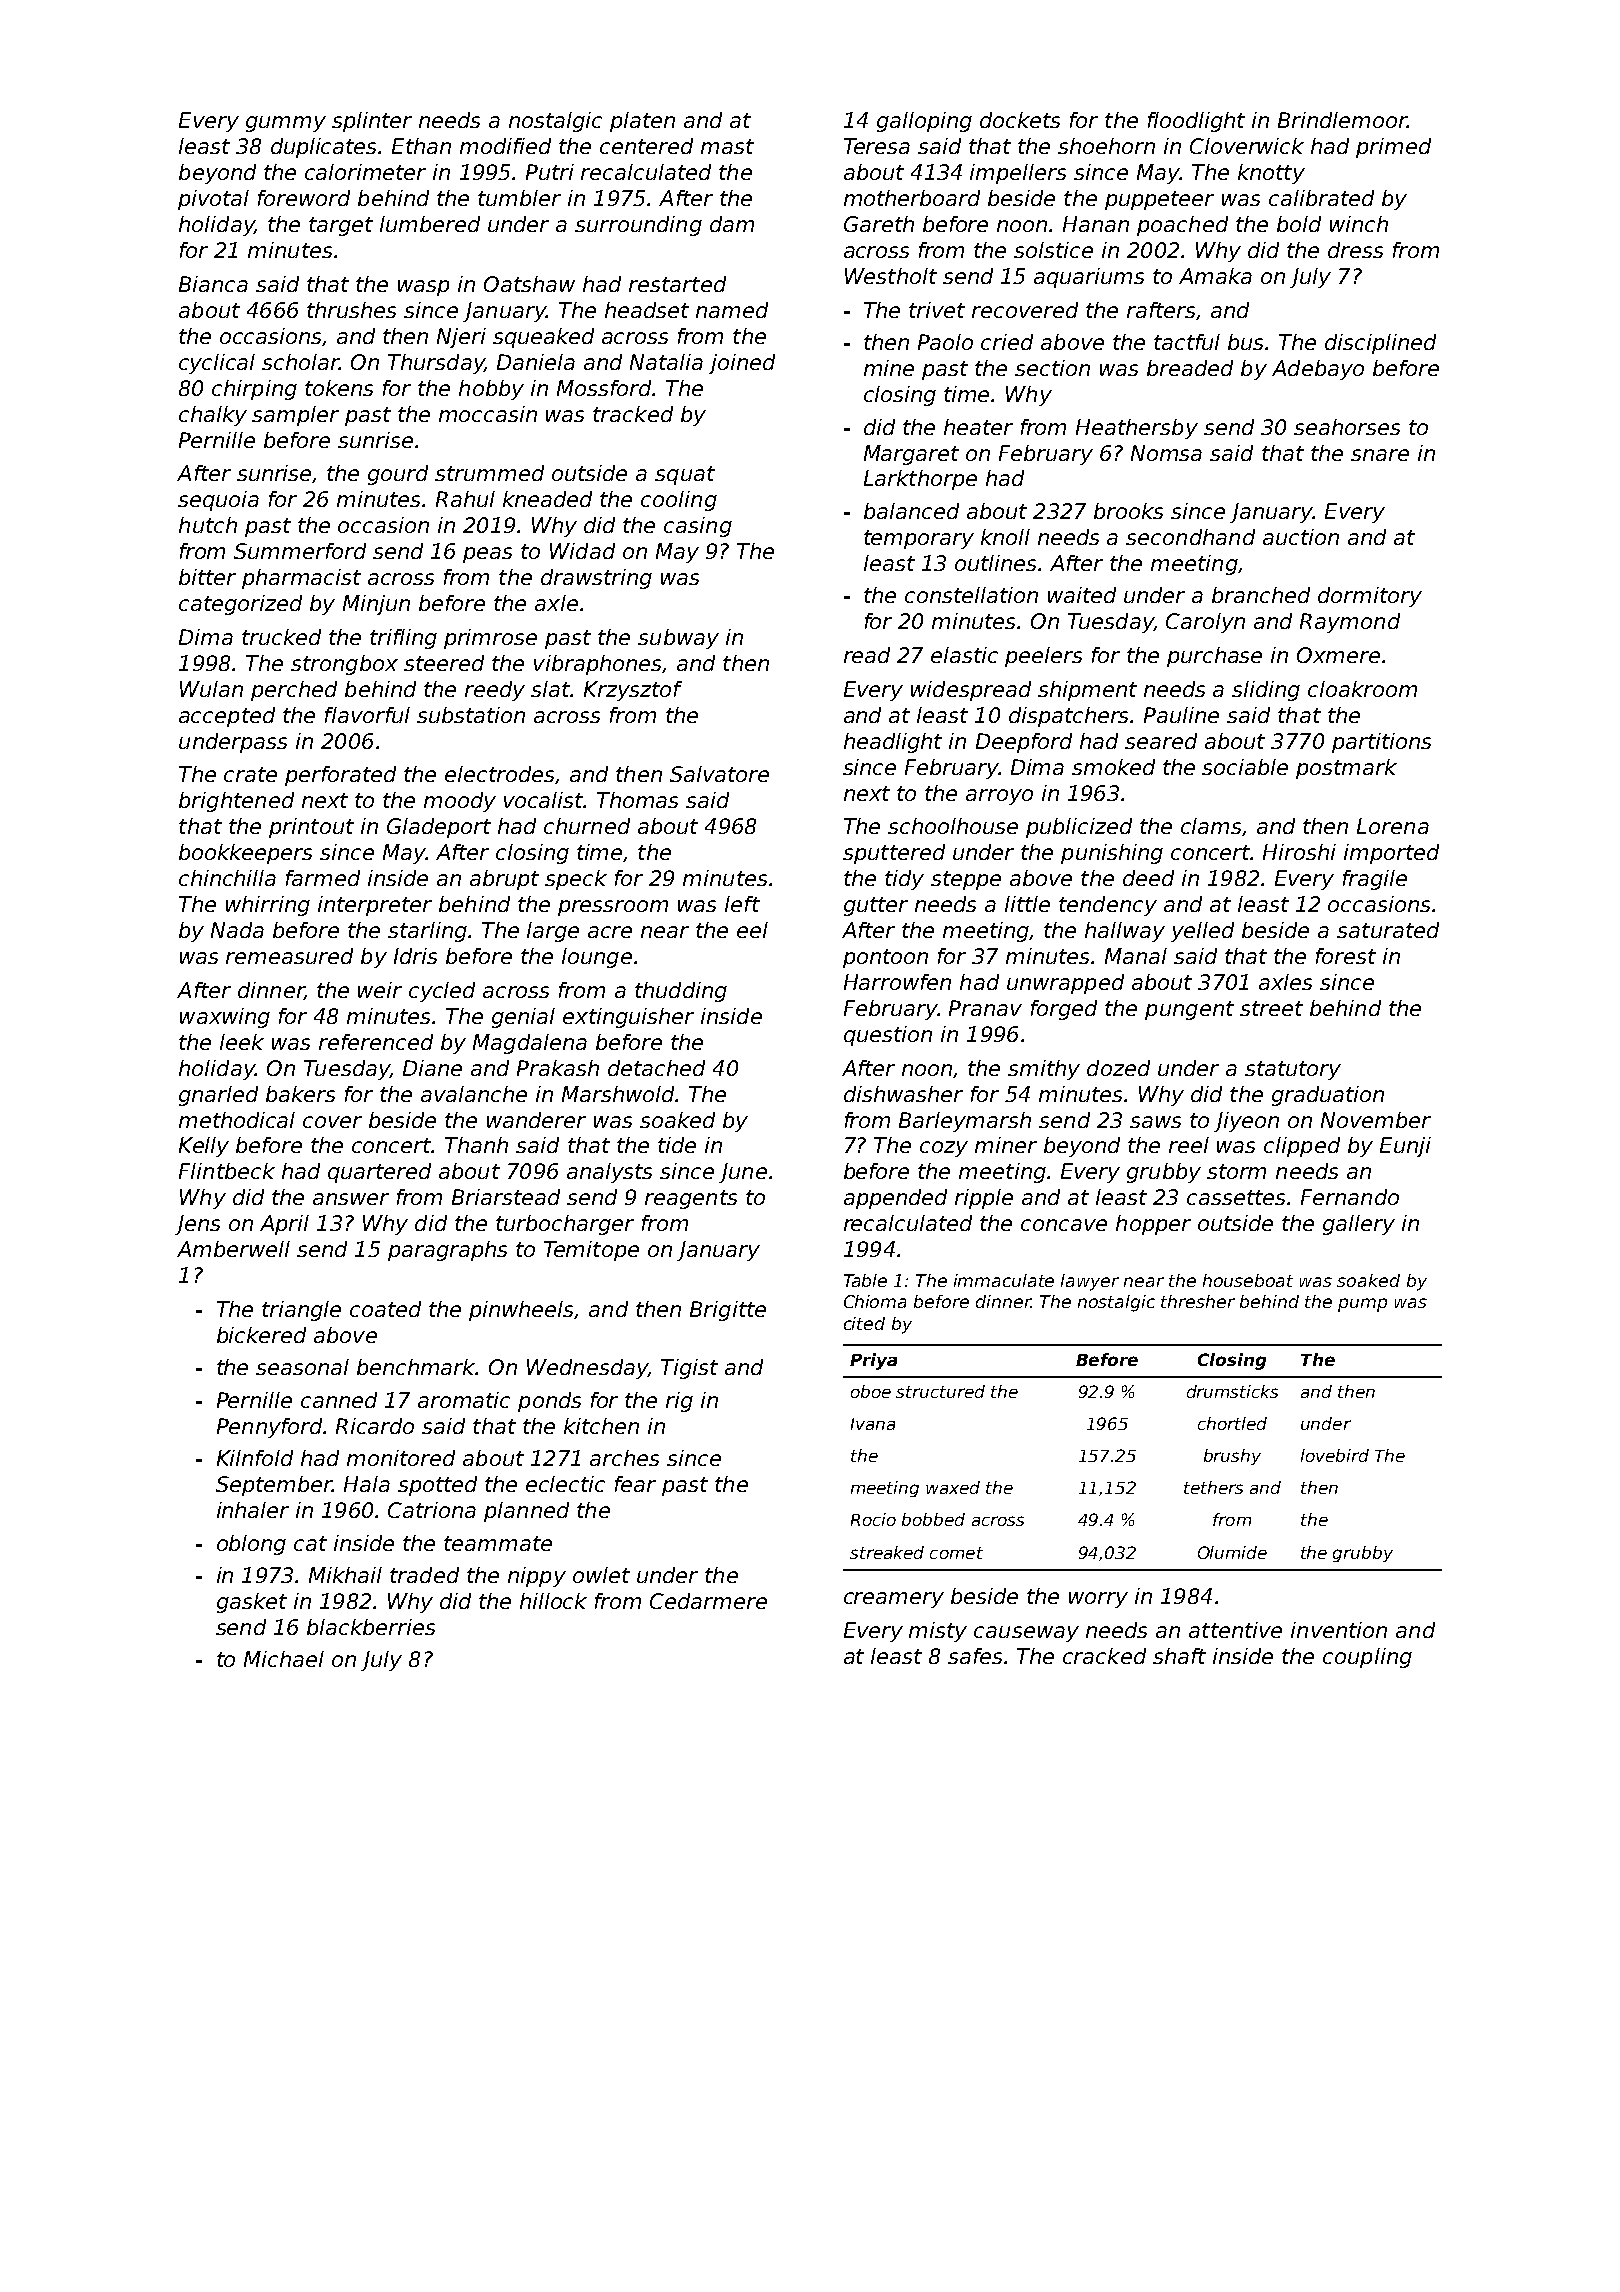 This screenshot has height=2292, width=1620. I want to click on smithy, so click(1044, 1070).
